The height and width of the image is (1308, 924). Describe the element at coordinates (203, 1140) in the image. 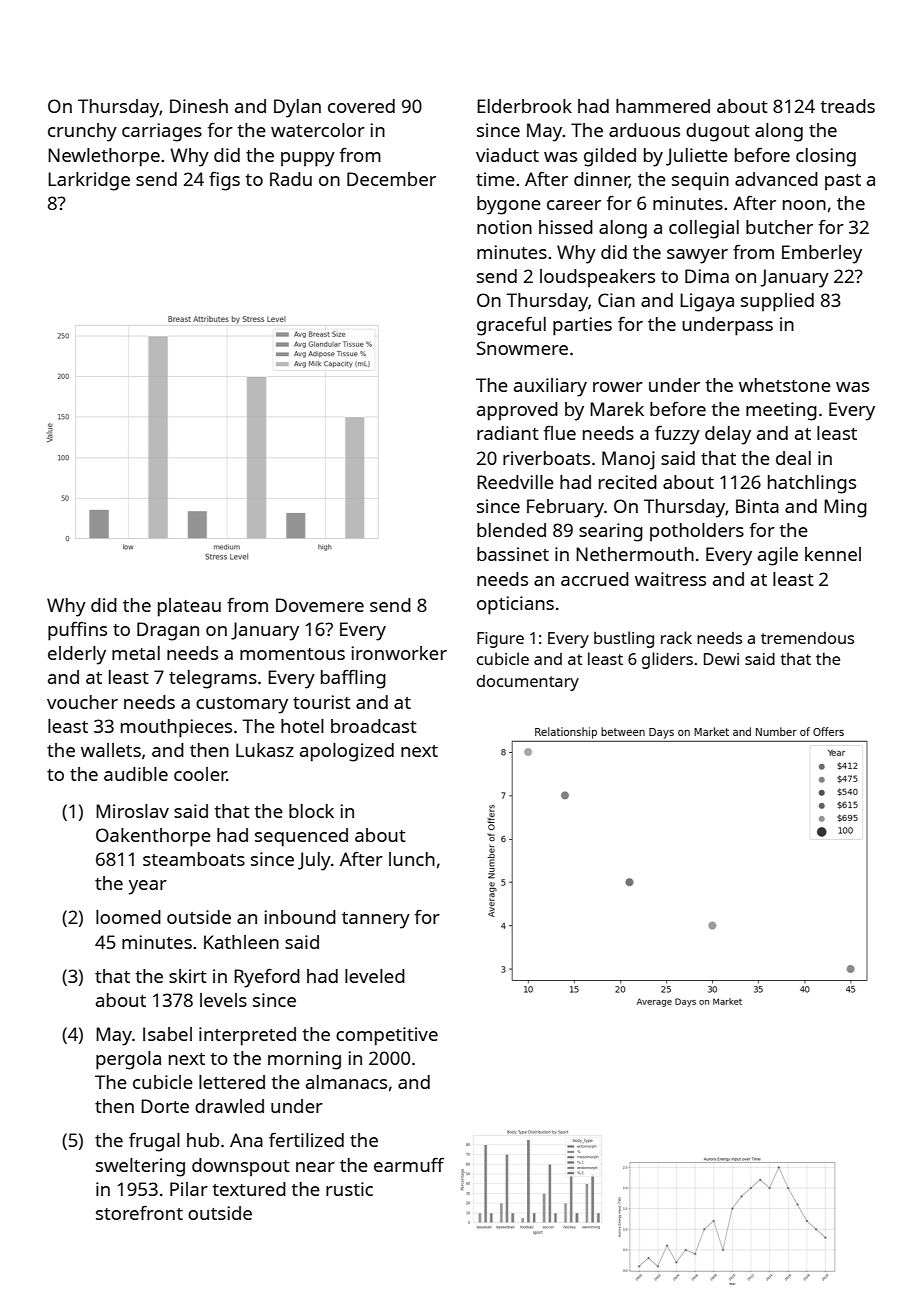

I see `hub` at that location.
